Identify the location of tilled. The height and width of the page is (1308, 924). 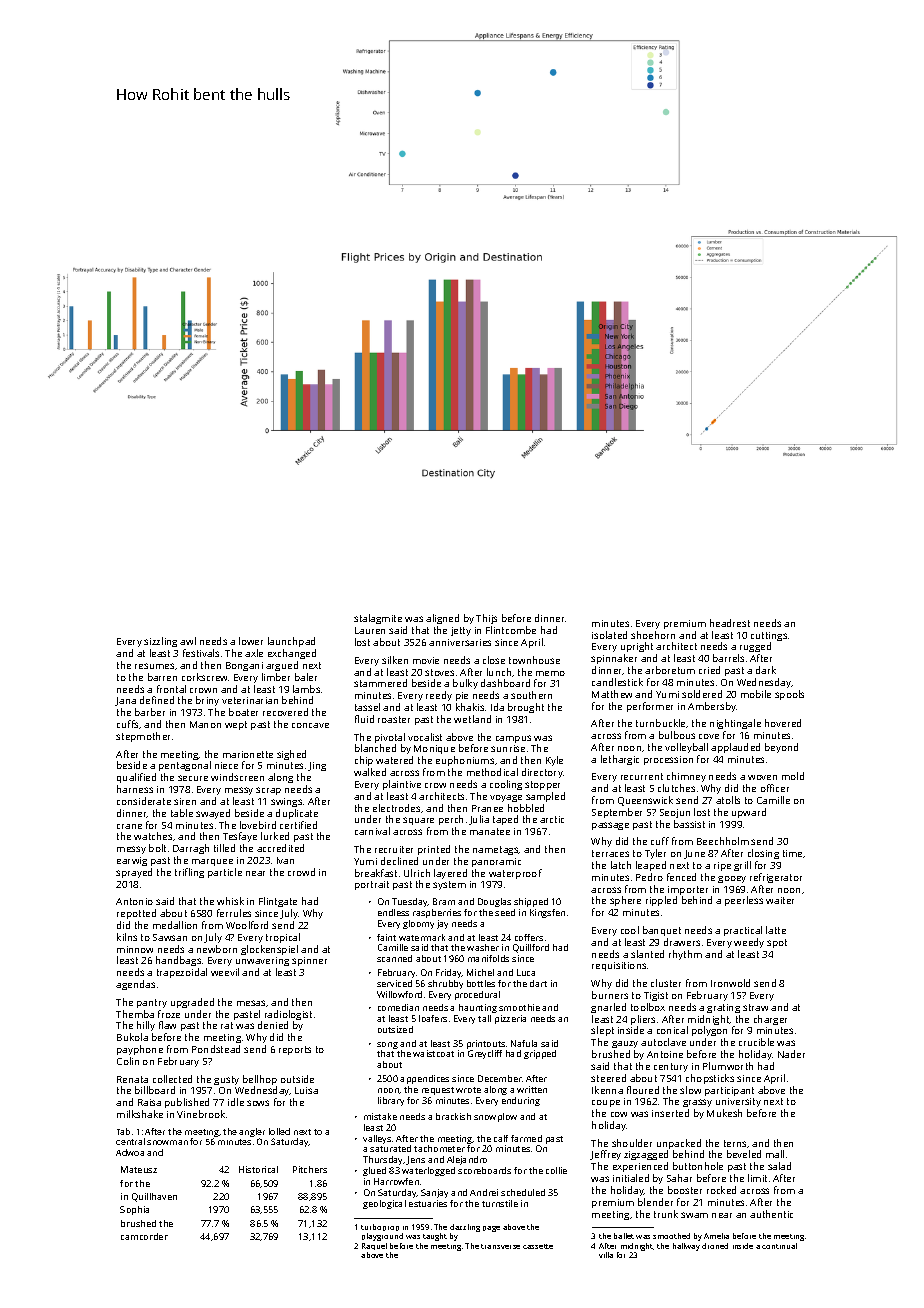
(224, 848).
